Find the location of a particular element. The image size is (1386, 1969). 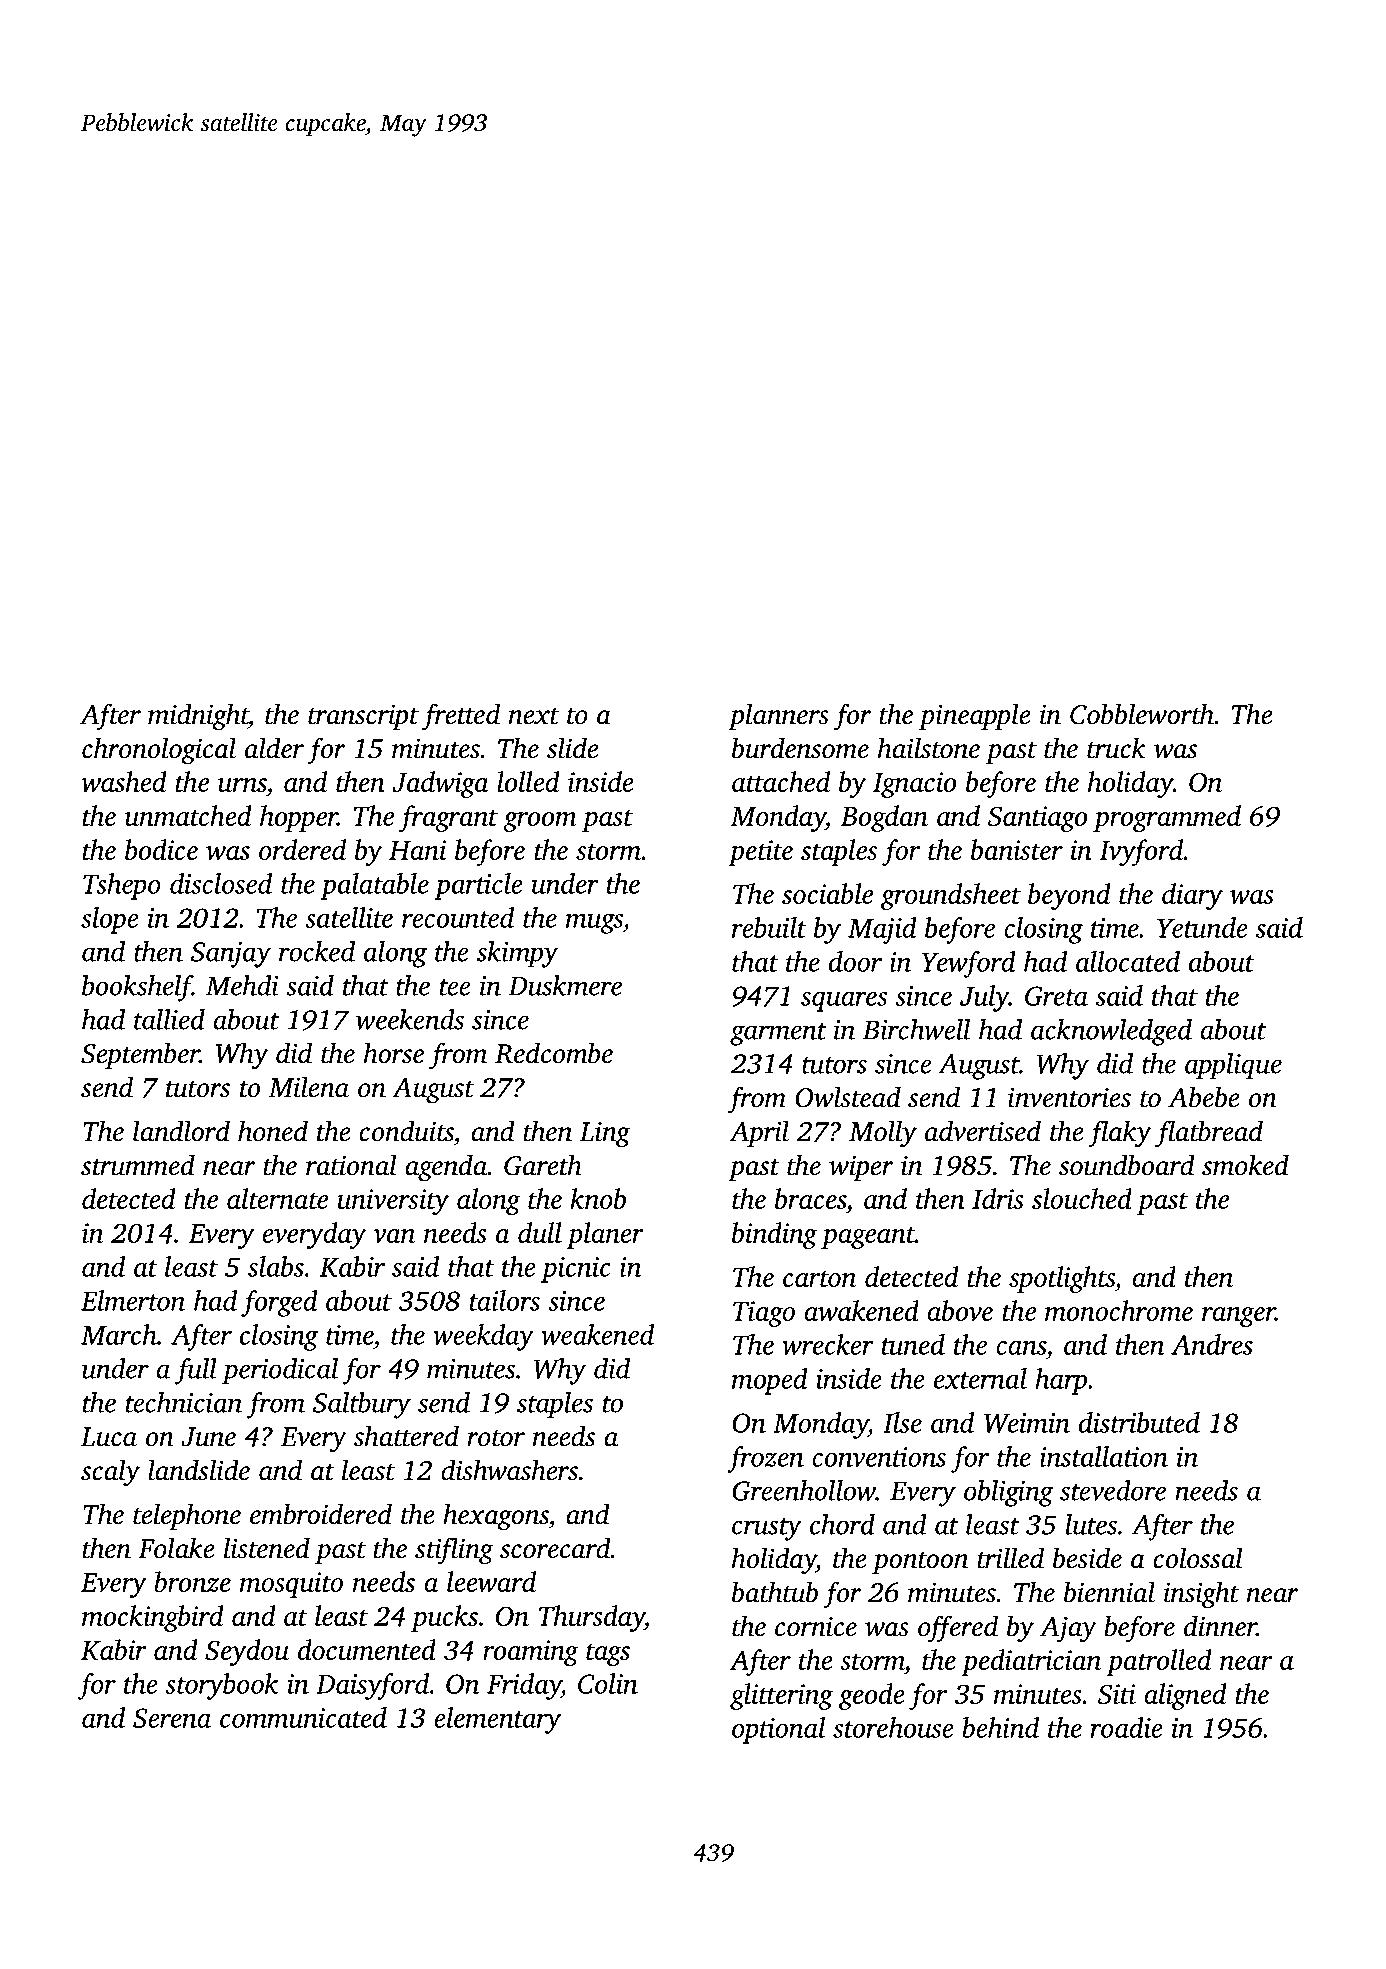

rational is located at coordinates (351, 1165).
